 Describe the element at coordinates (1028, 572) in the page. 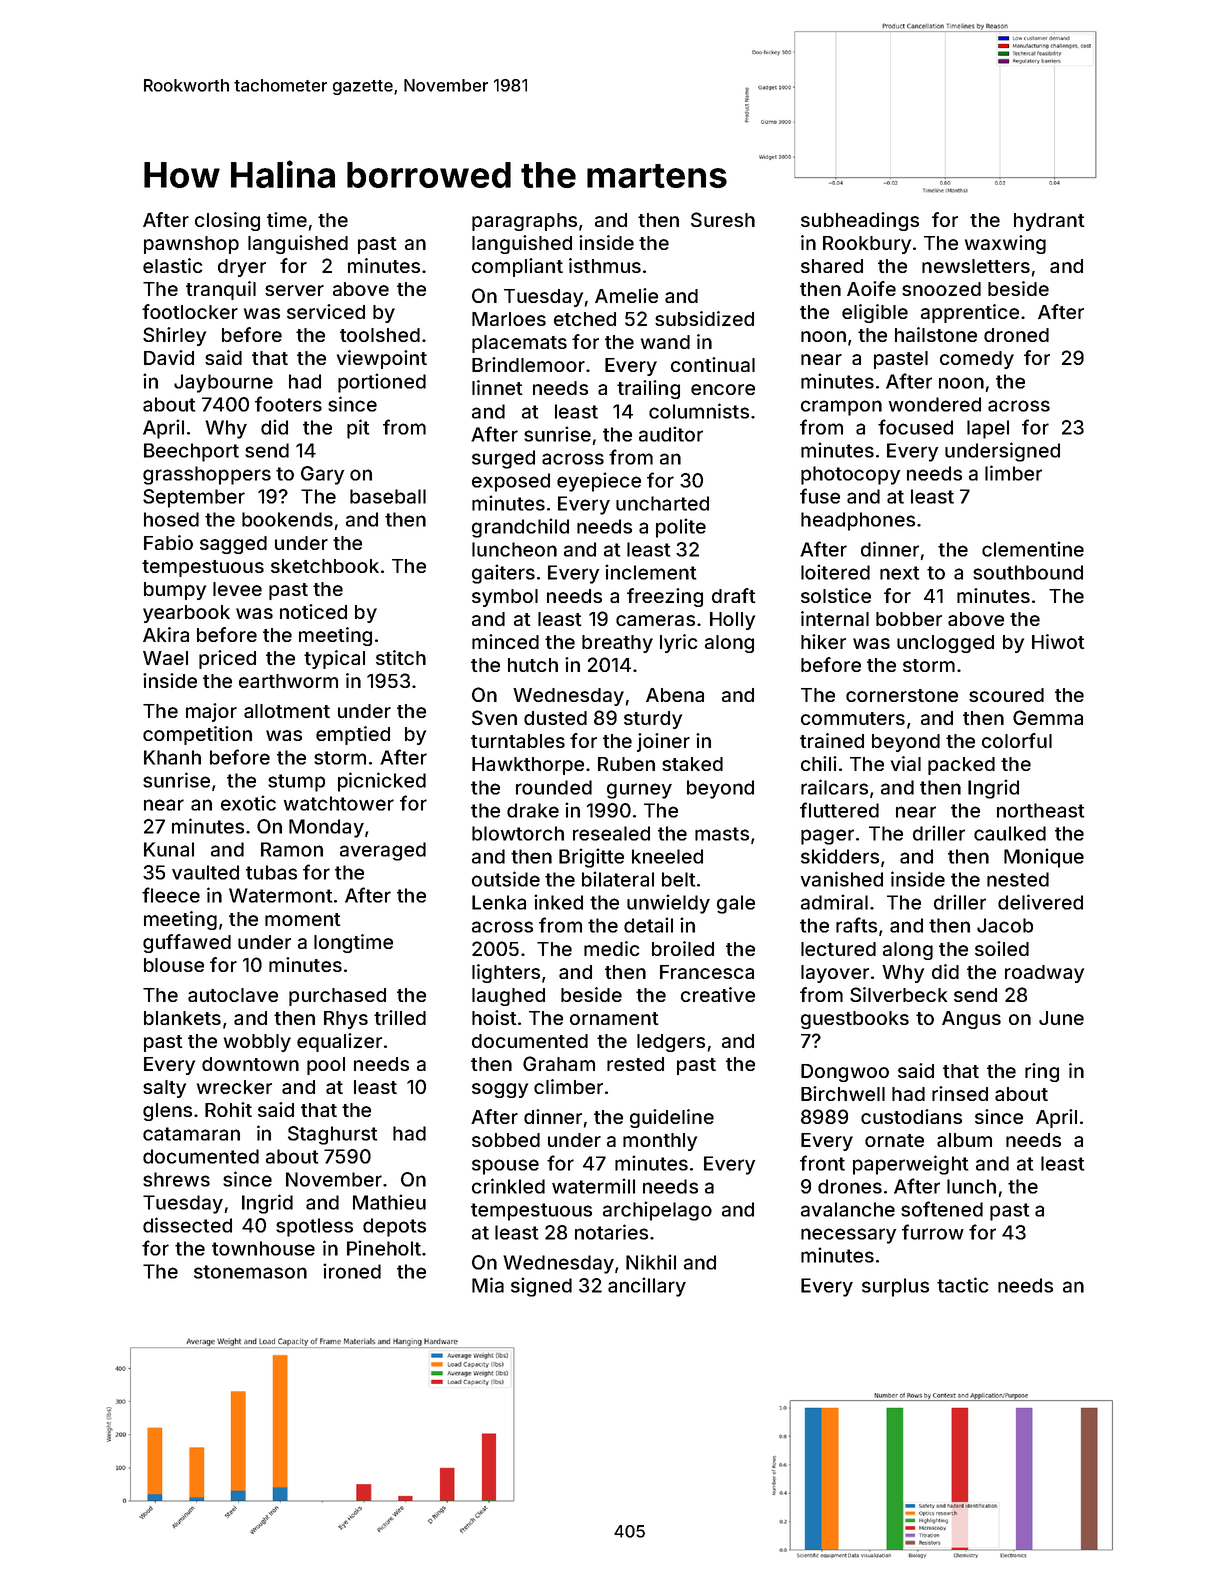

I see `southbound` at that location.
